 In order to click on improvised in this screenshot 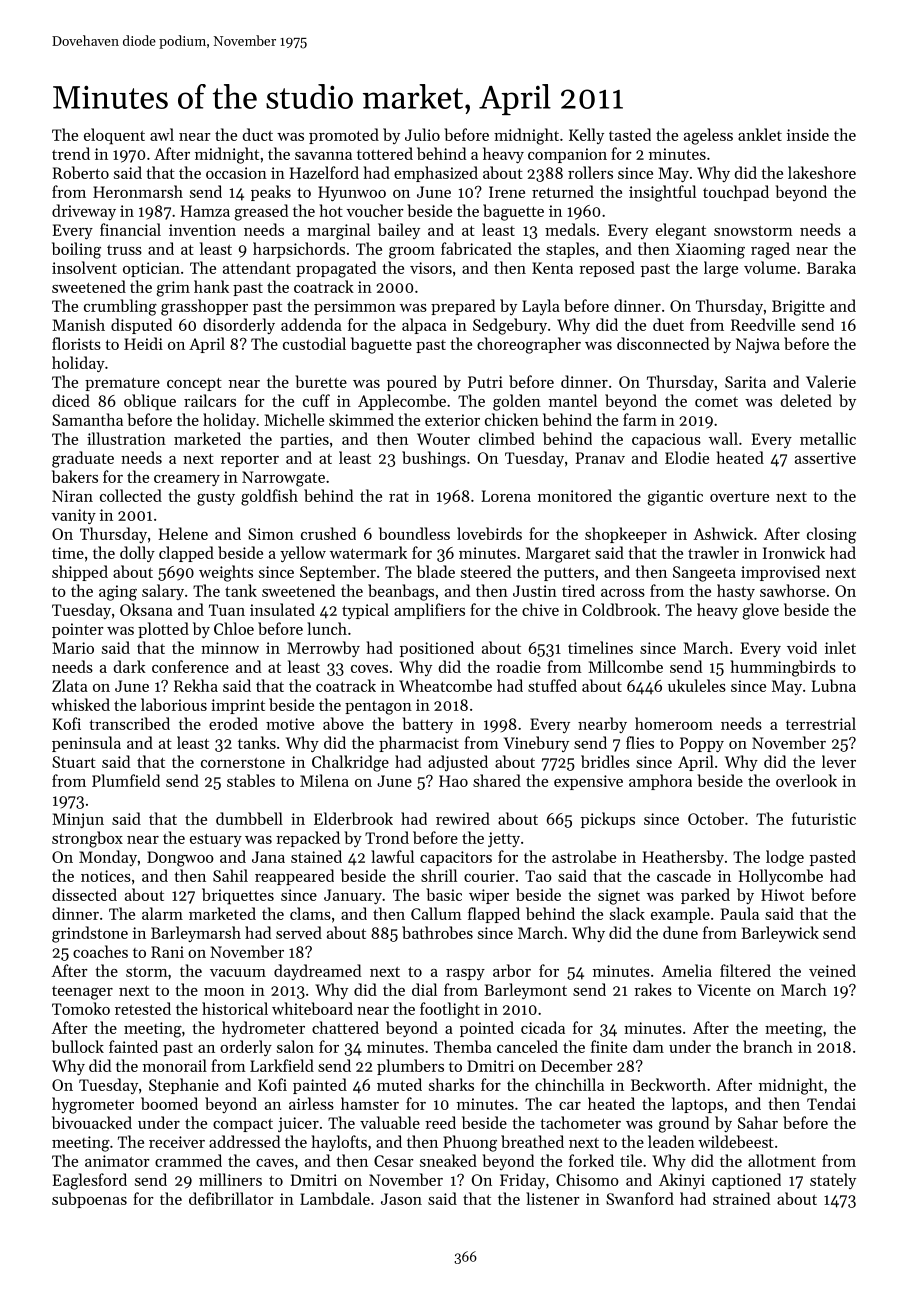, I will do `click(780, 573)`.
